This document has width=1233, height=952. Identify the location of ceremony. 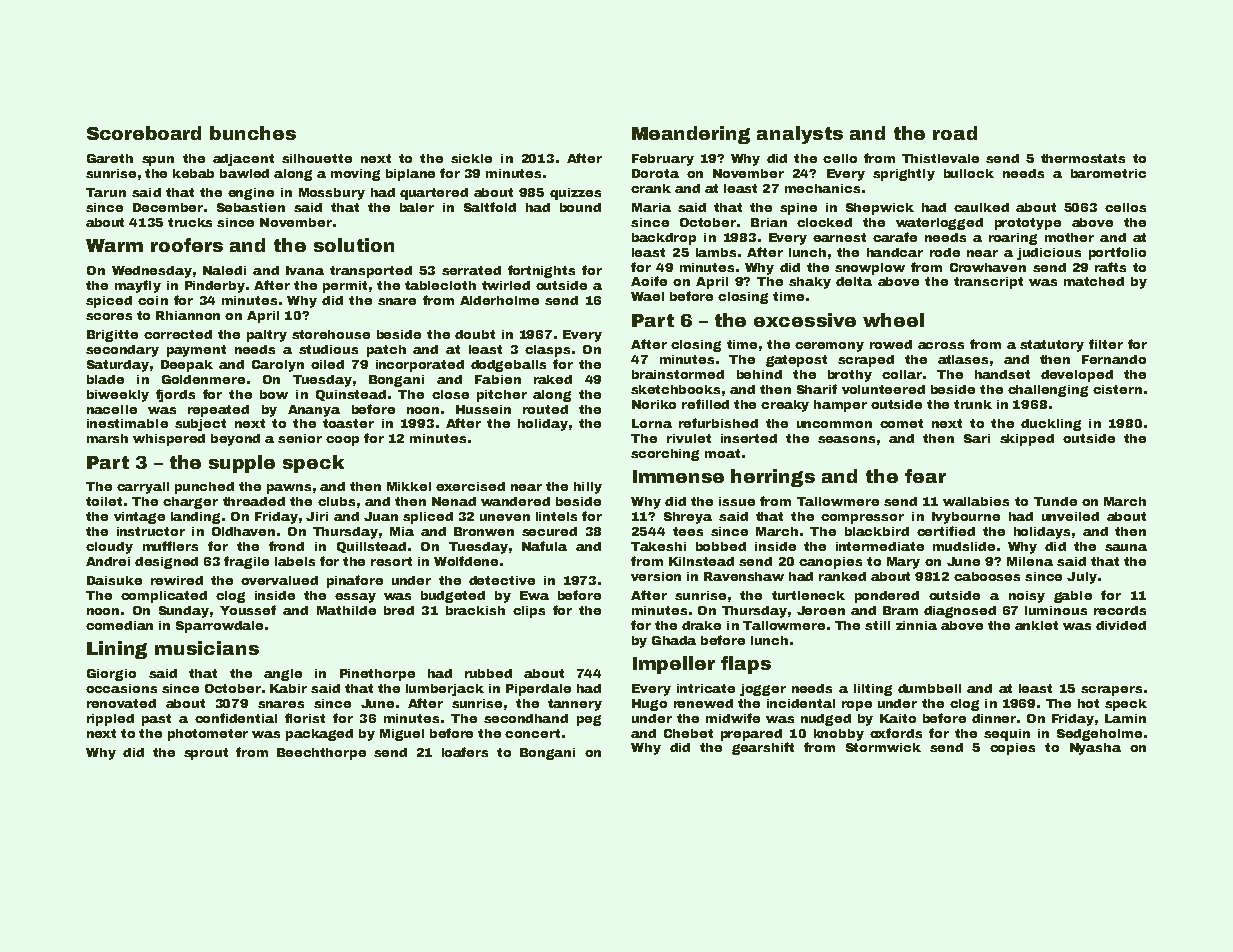
(829, 347).
